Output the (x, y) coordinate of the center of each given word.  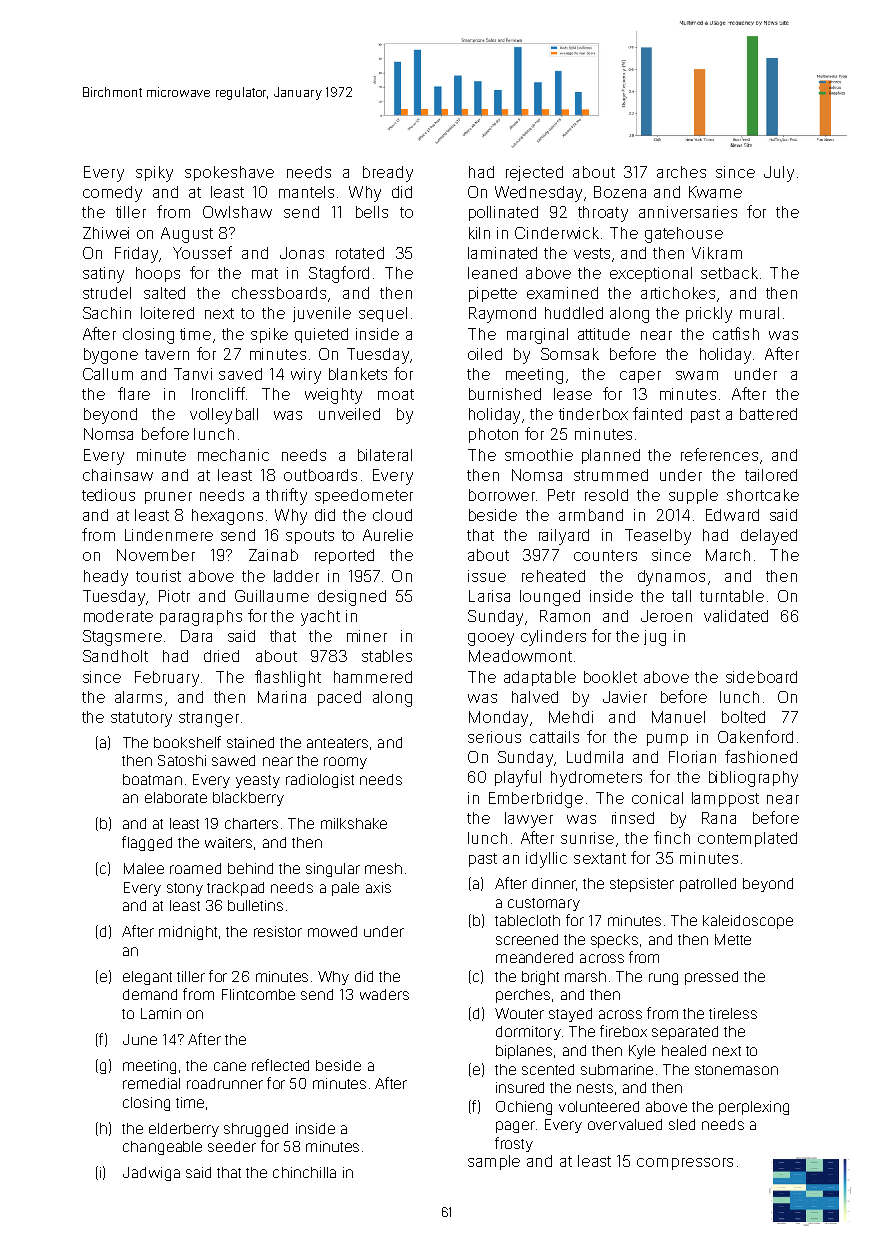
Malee (144, 868)
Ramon (565, 616)
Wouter (519, 1013)
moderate (118, 616)
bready (388, 174)
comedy (112, 194)
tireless (733, 1013)
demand (150, 994)
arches (681, 172)
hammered (373, 677)
